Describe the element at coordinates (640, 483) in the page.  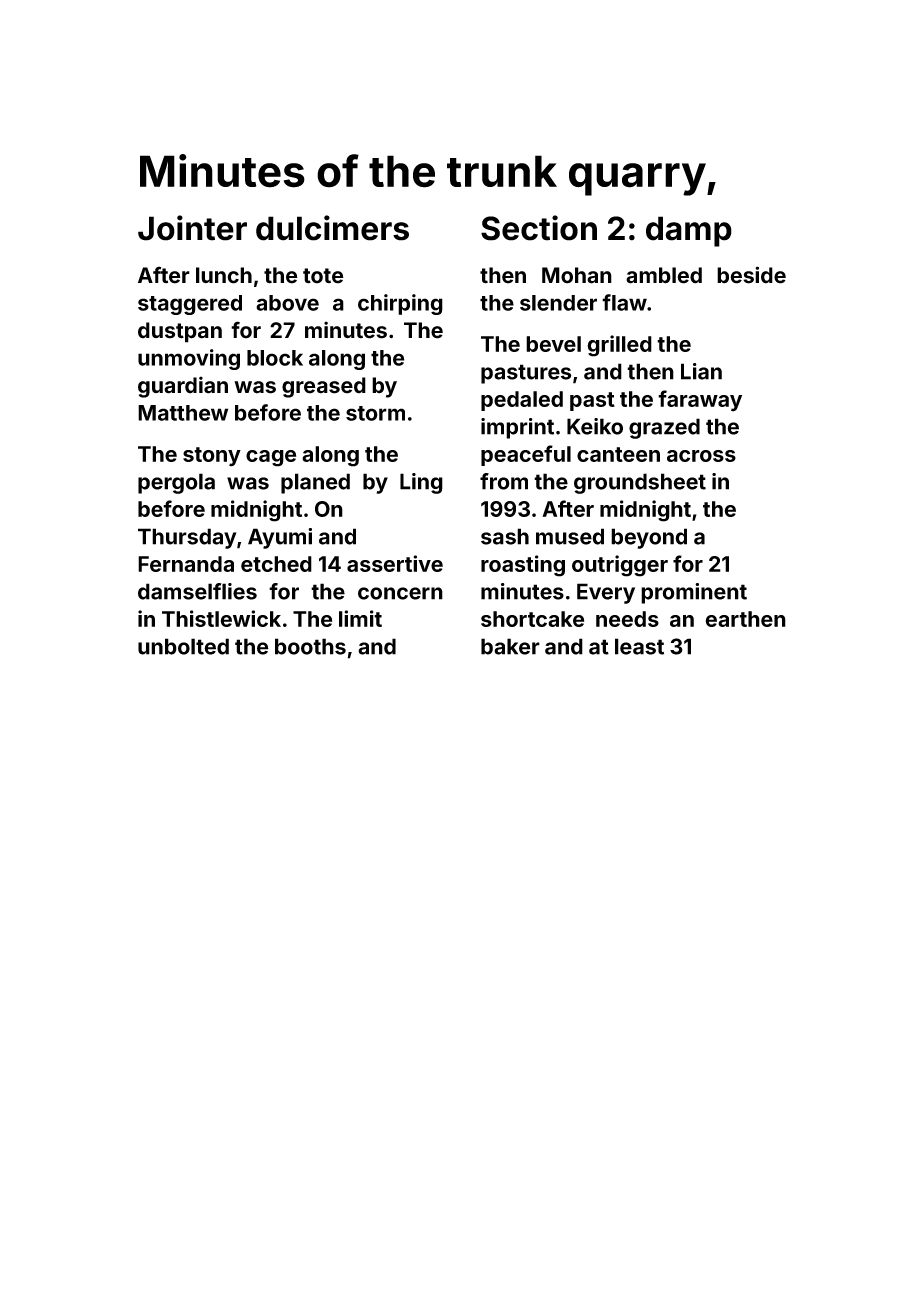
I see `groundsheet` at that location.
